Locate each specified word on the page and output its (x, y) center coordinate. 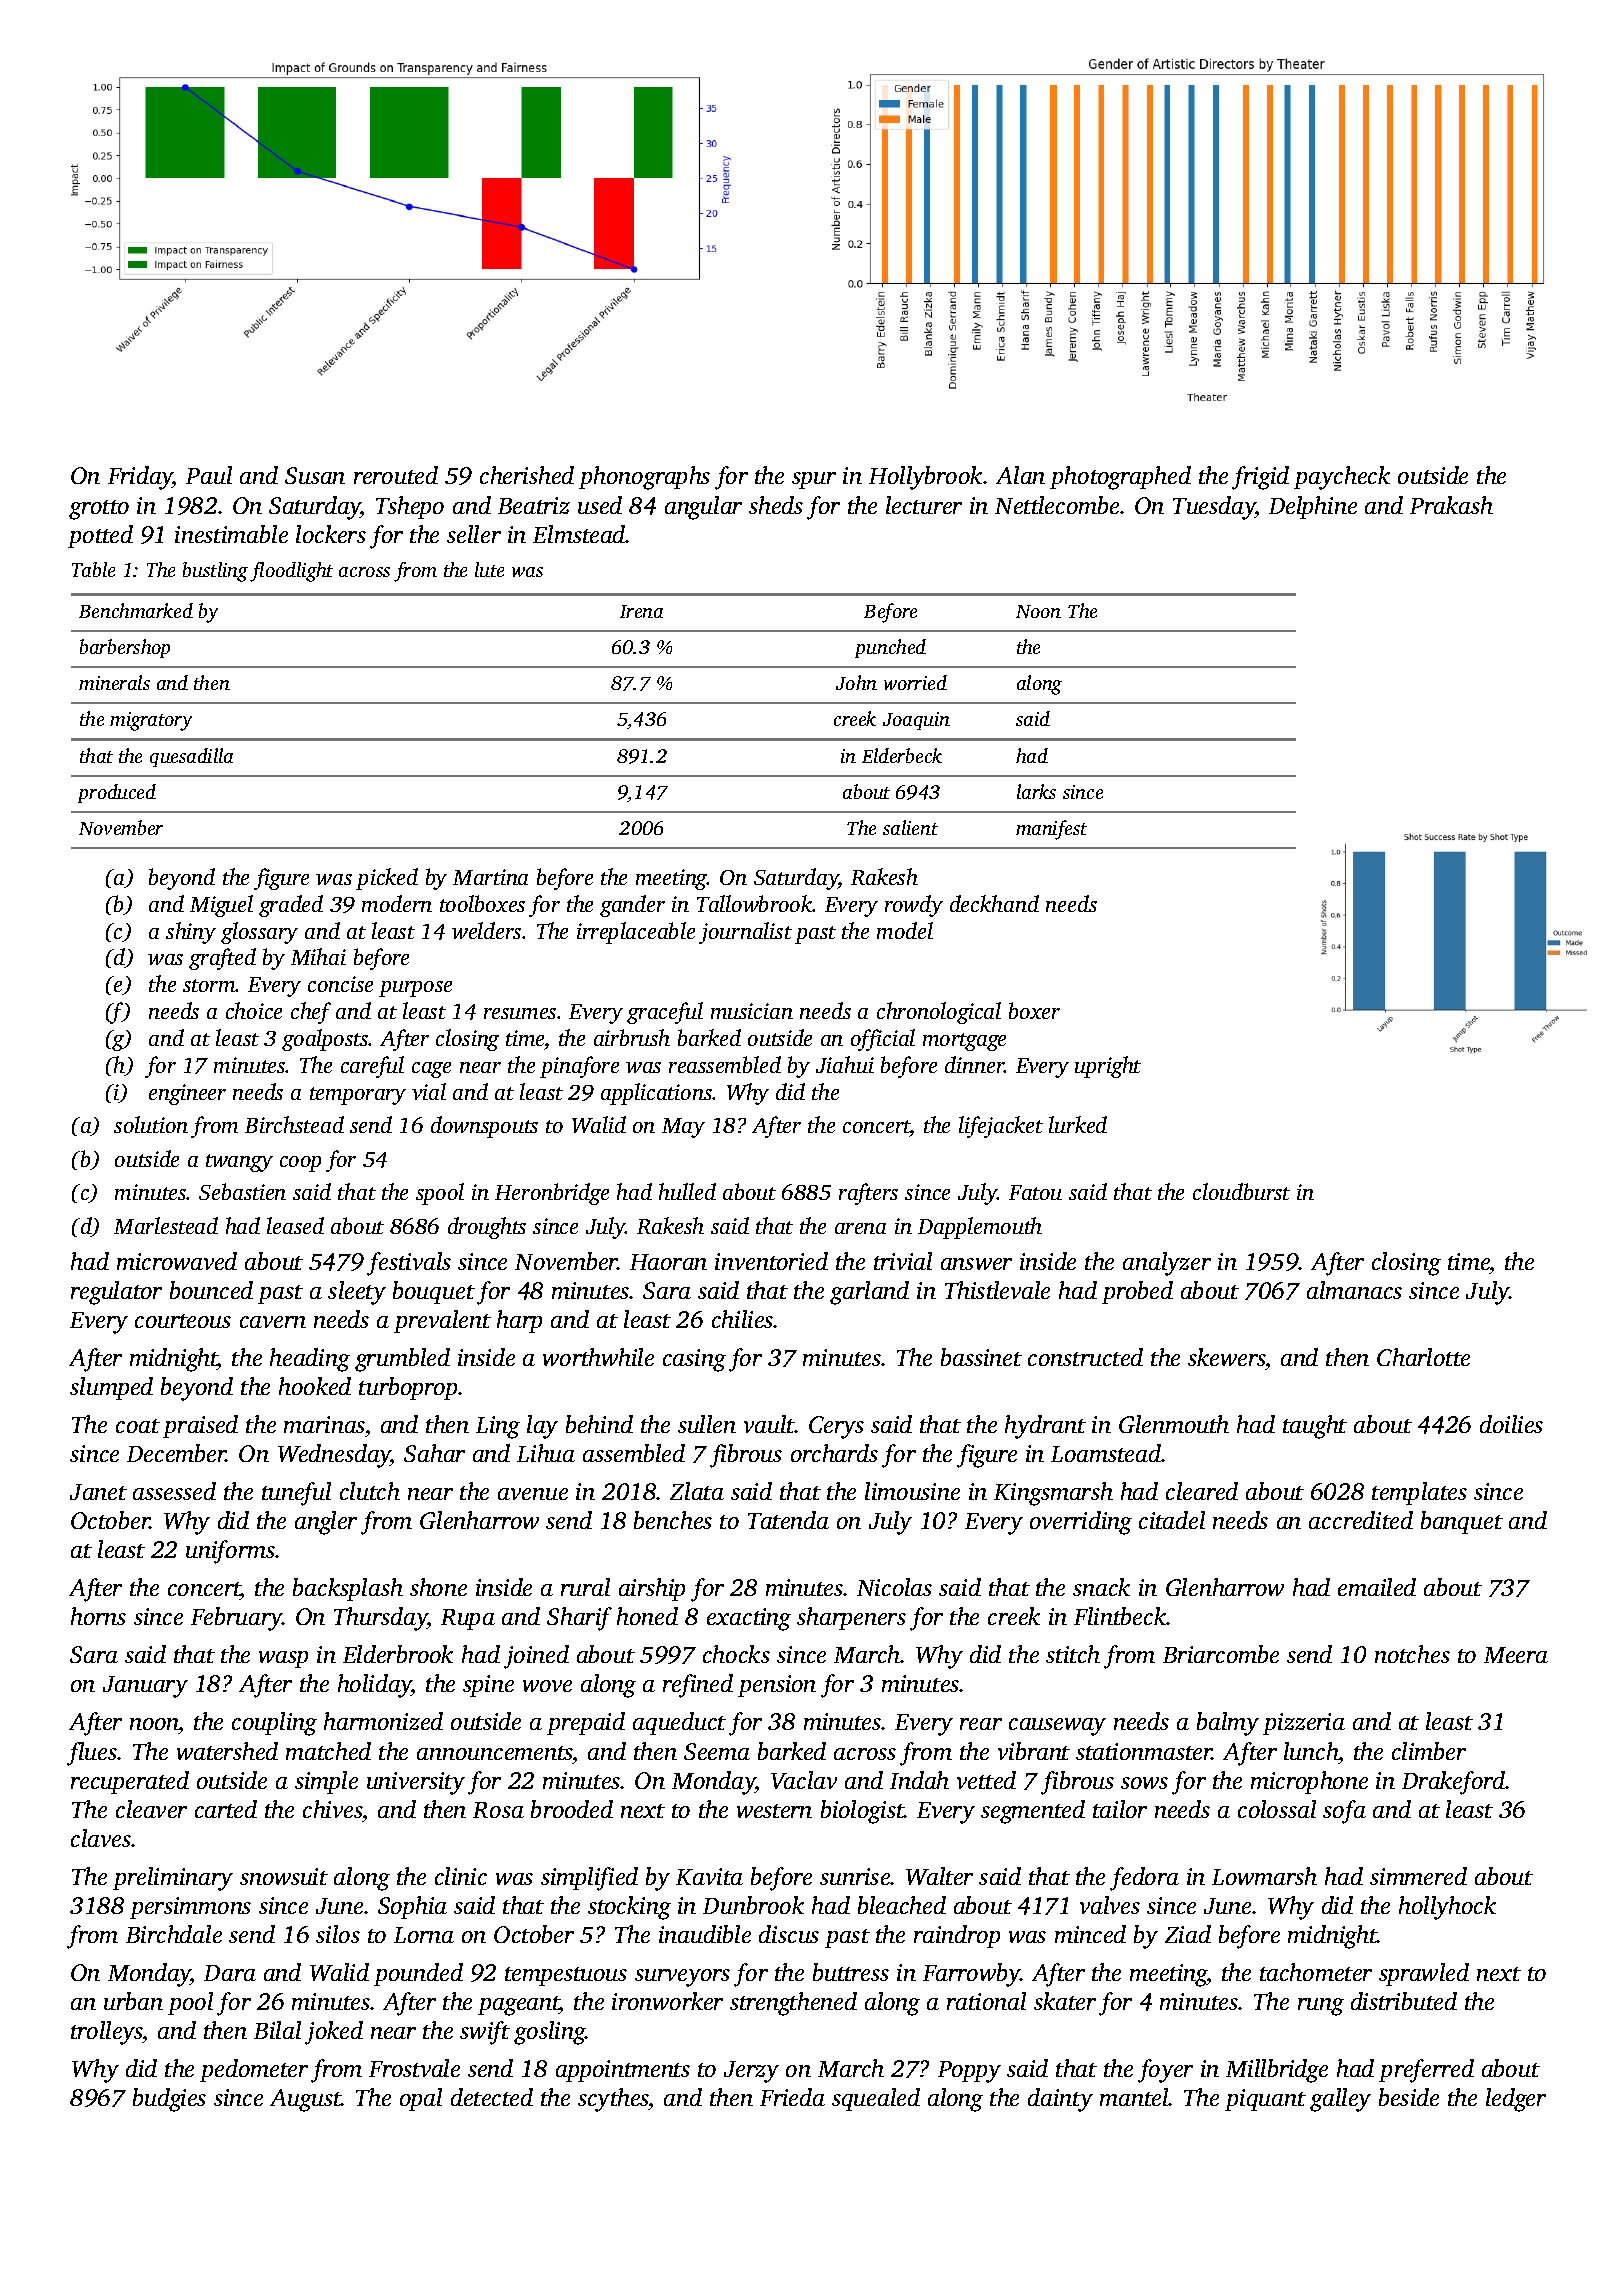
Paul (209, 475)
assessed (174, 1491)
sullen (707, 1424)
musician (752, 1011)
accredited (1361, 1520)
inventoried (771, 1261)
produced (117, 793)
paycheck (1342, 478)
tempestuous (566, 1976)
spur (814, 480)
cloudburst (1241, 1191)
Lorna (424, 1935)
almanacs (1354, 1290)
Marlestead (166, 1225)
